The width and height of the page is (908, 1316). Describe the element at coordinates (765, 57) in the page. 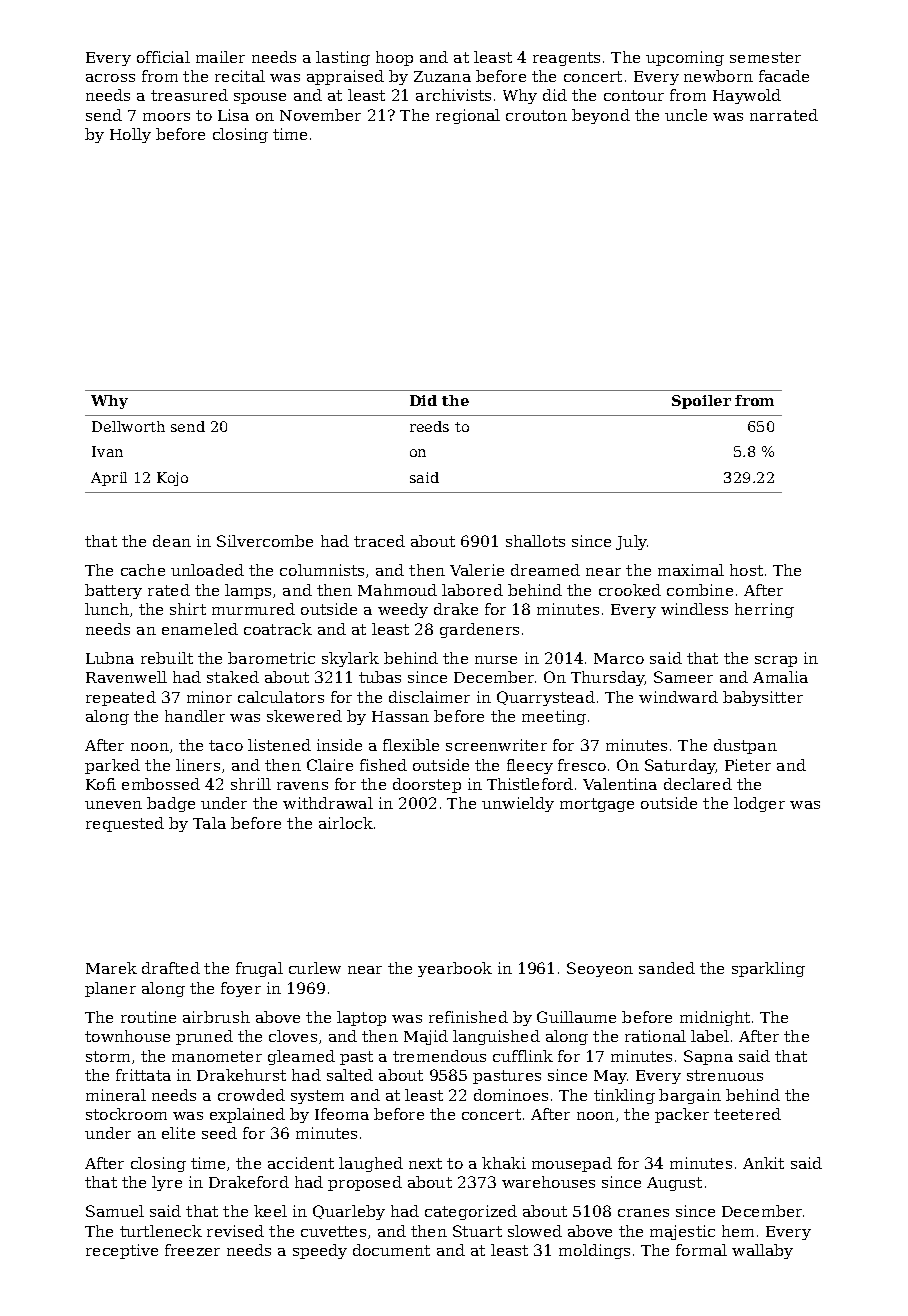

I see `semester` at that location.
